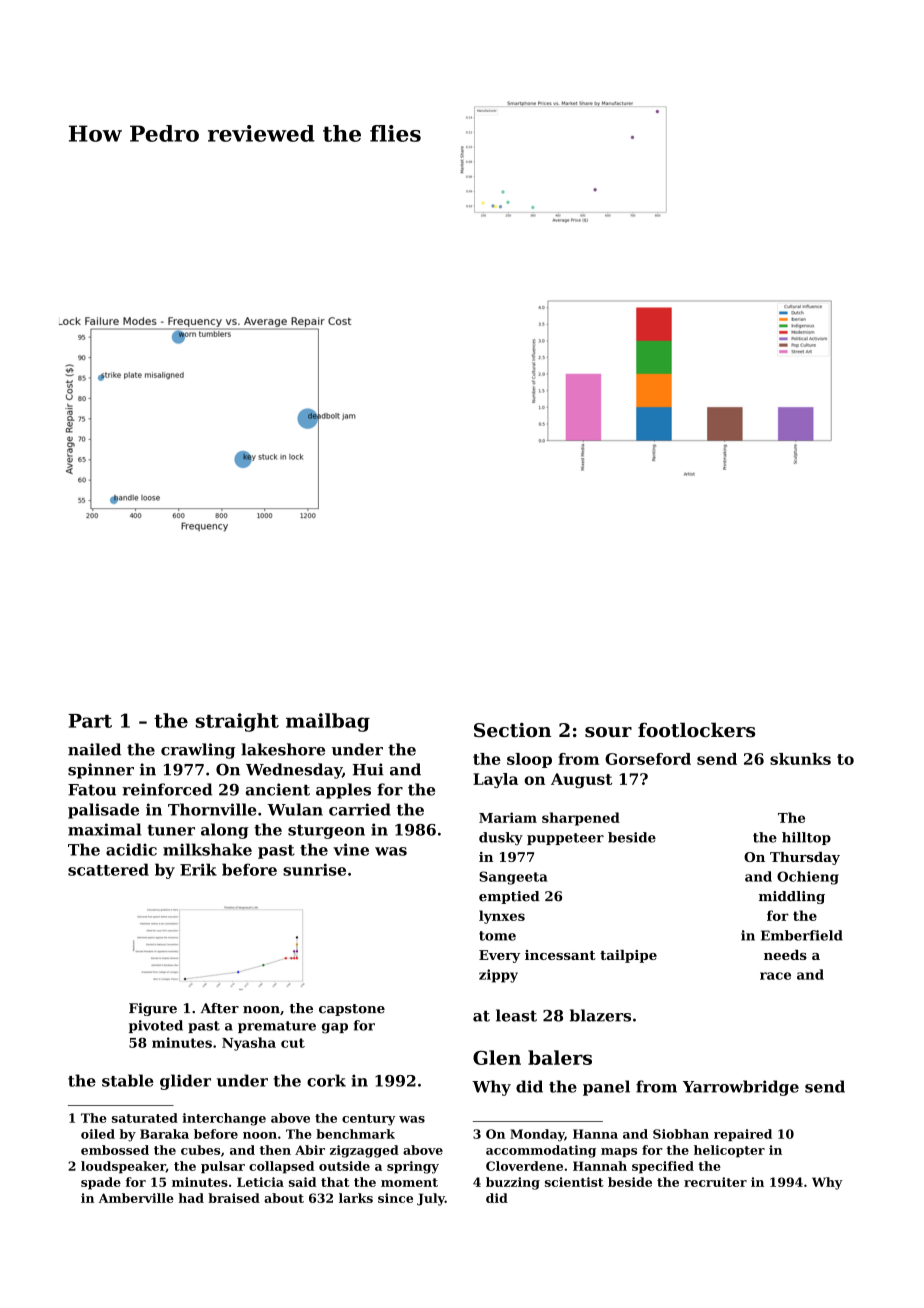  Describe the element at coordinates (800, 759) in the screenshot. I see `skunks` at that location.
